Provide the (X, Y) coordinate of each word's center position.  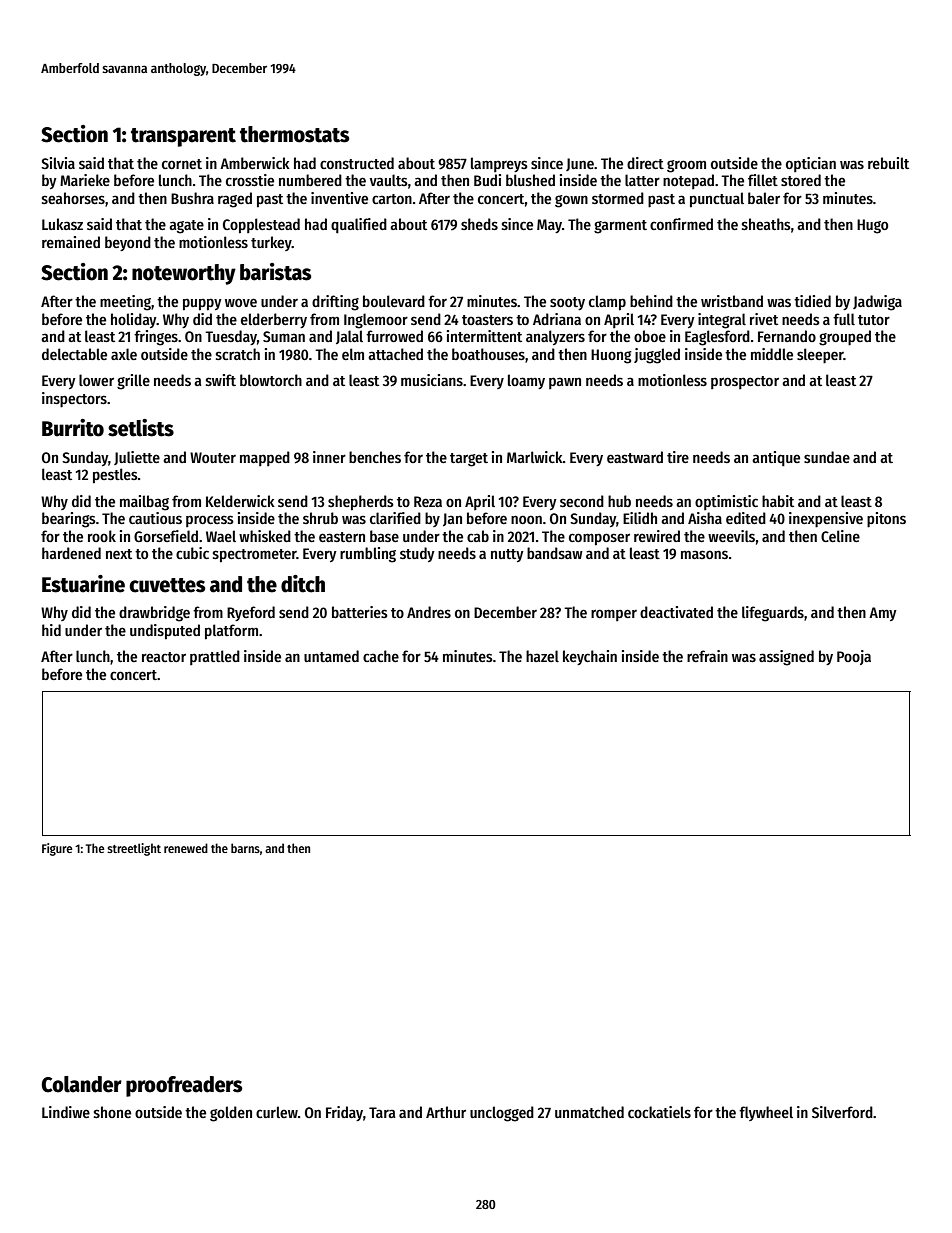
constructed (357, 163)
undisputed (165, 632)
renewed (186, 848)
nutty (507, 555)
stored (801, 180)
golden (231, 1114)
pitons (886, 520)
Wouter (213, 457)
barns (245, 848)
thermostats (294, 134)
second (582, 501)
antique (776, 459)
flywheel (766, 1113)
